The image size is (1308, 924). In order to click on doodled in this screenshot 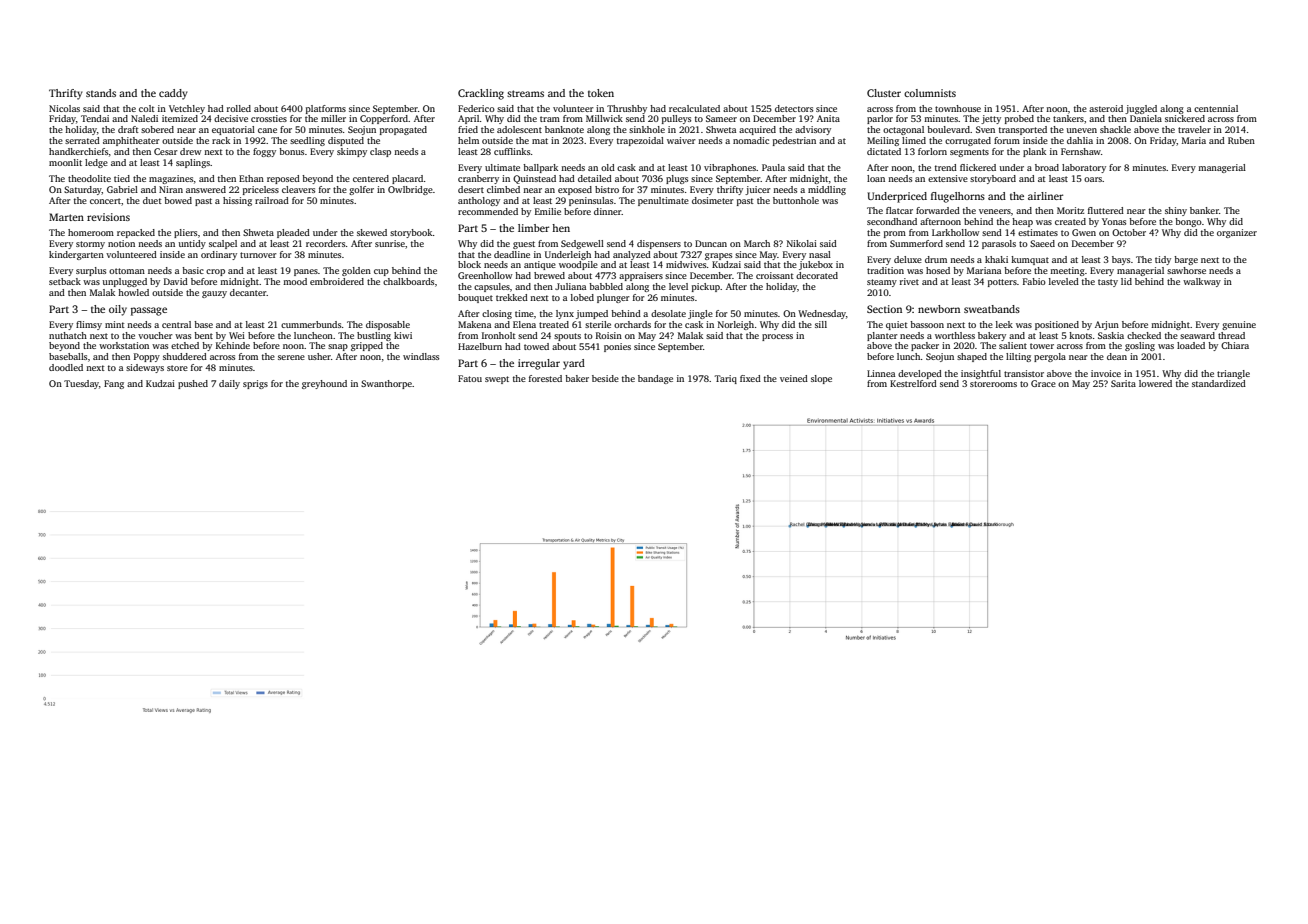, I will do `click(66, 367)`.
